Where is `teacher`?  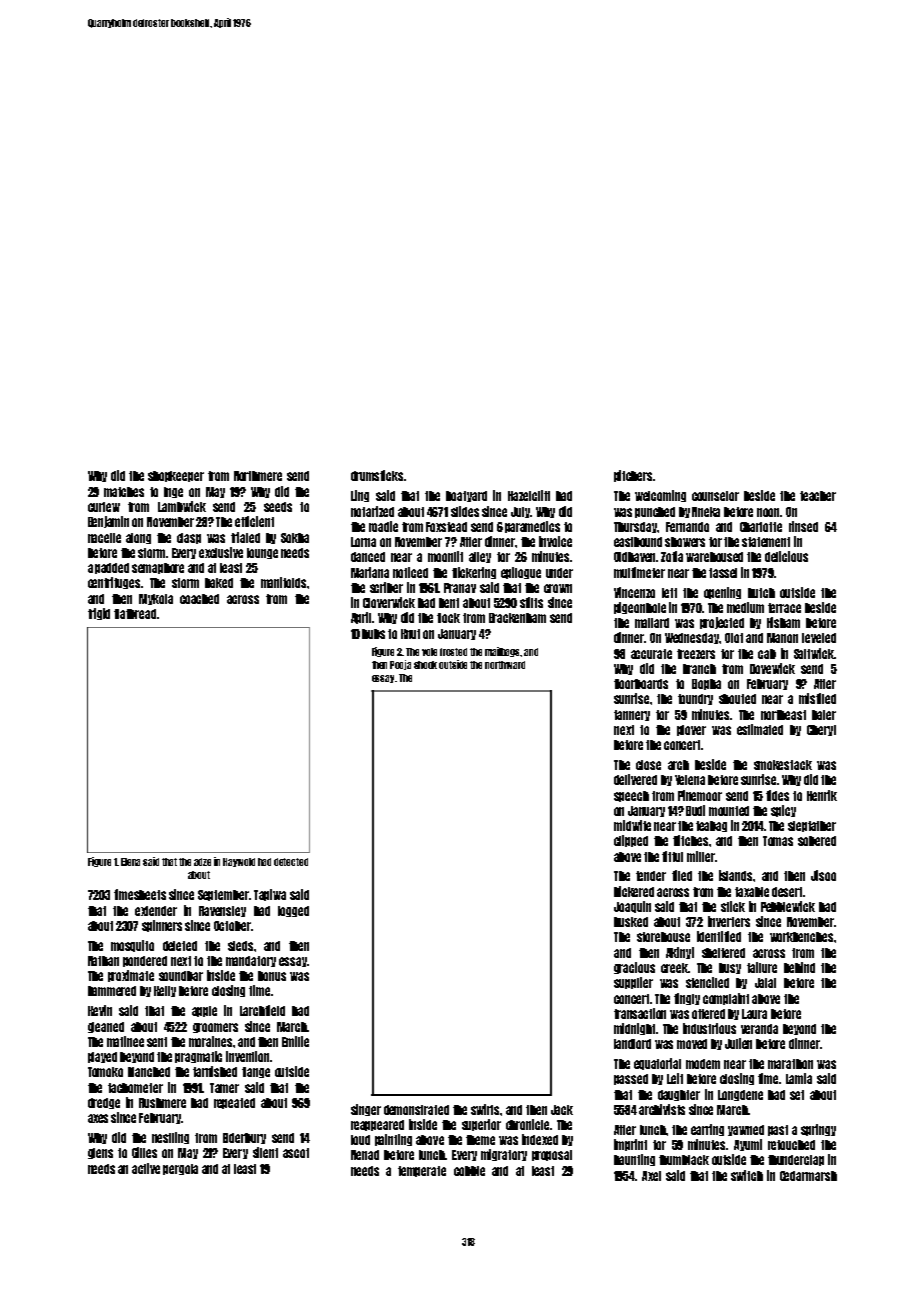
teacher is located at coordinates (818, 496).
